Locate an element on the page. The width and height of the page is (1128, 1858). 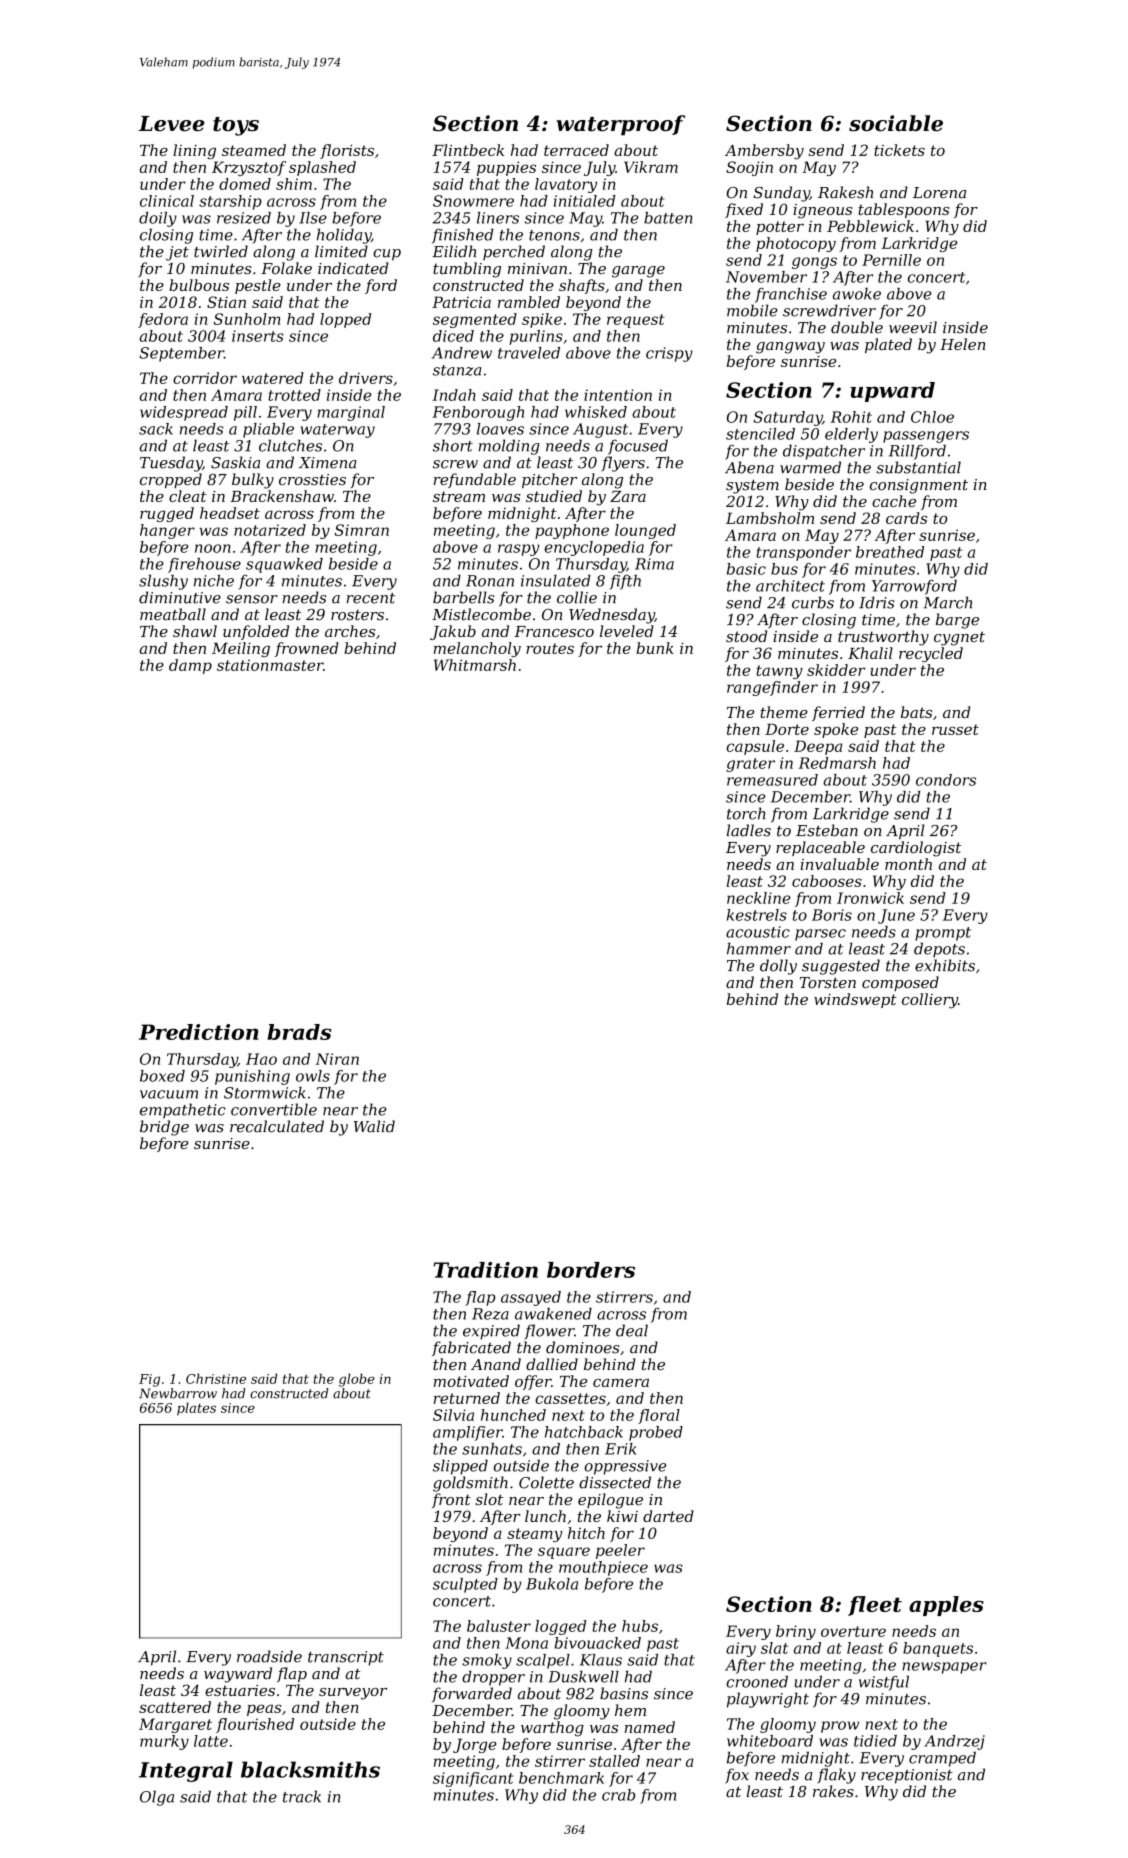
russet is located at coordinates (955, 729).
